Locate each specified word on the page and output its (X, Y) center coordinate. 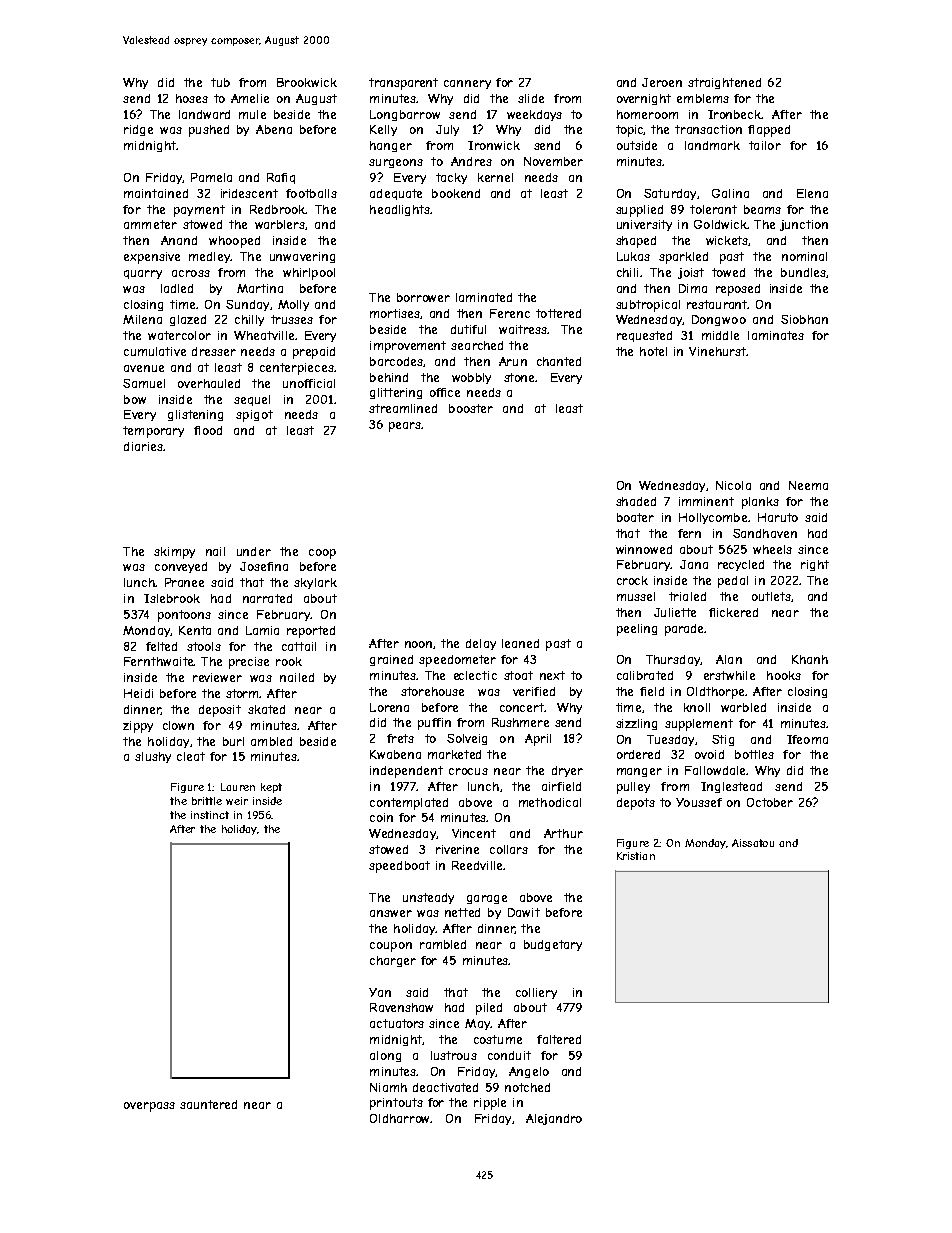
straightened (724, 83)
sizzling (636, 724)
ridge (138, 130)
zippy (138, 727)
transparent (403, 84)
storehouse (432, 691)
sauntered (208, 1104)
